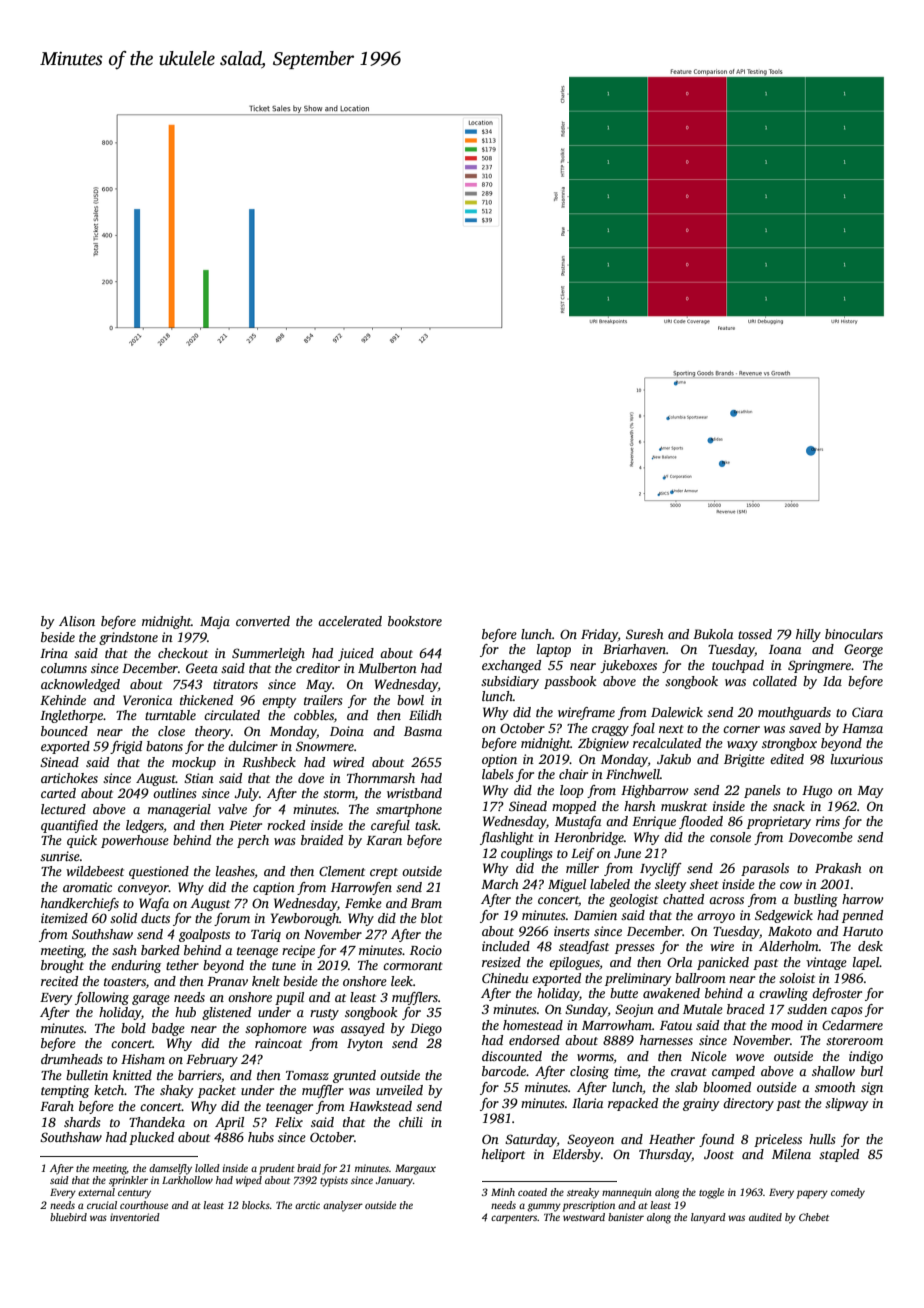 This page has height=1308, width=924. Describe the element at coordinates (102, 998) in the page. I see `following` at that location.
